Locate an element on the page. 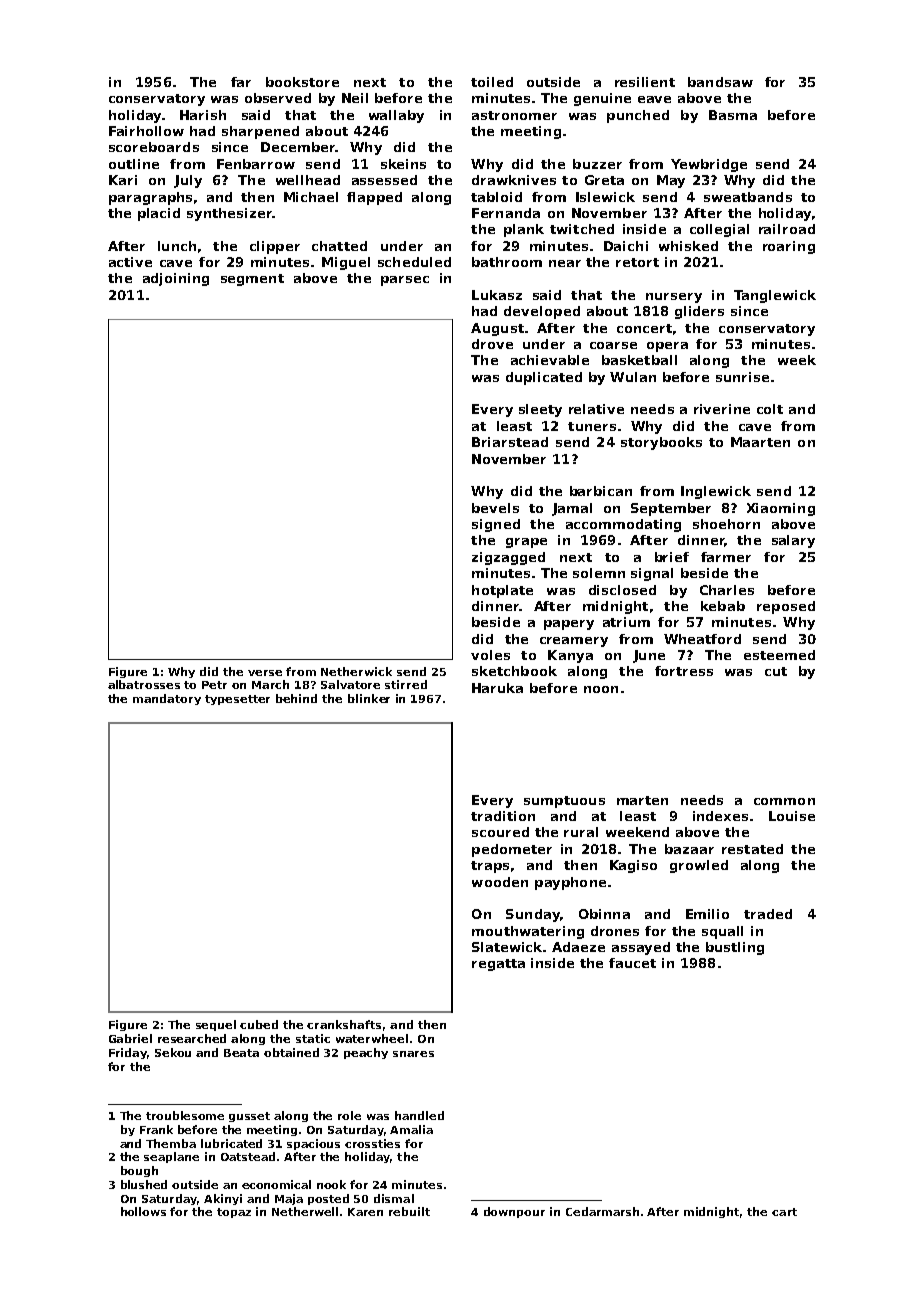 This document has height=1308, width=924. mouthwatering is located at coordinates (528, 932).
